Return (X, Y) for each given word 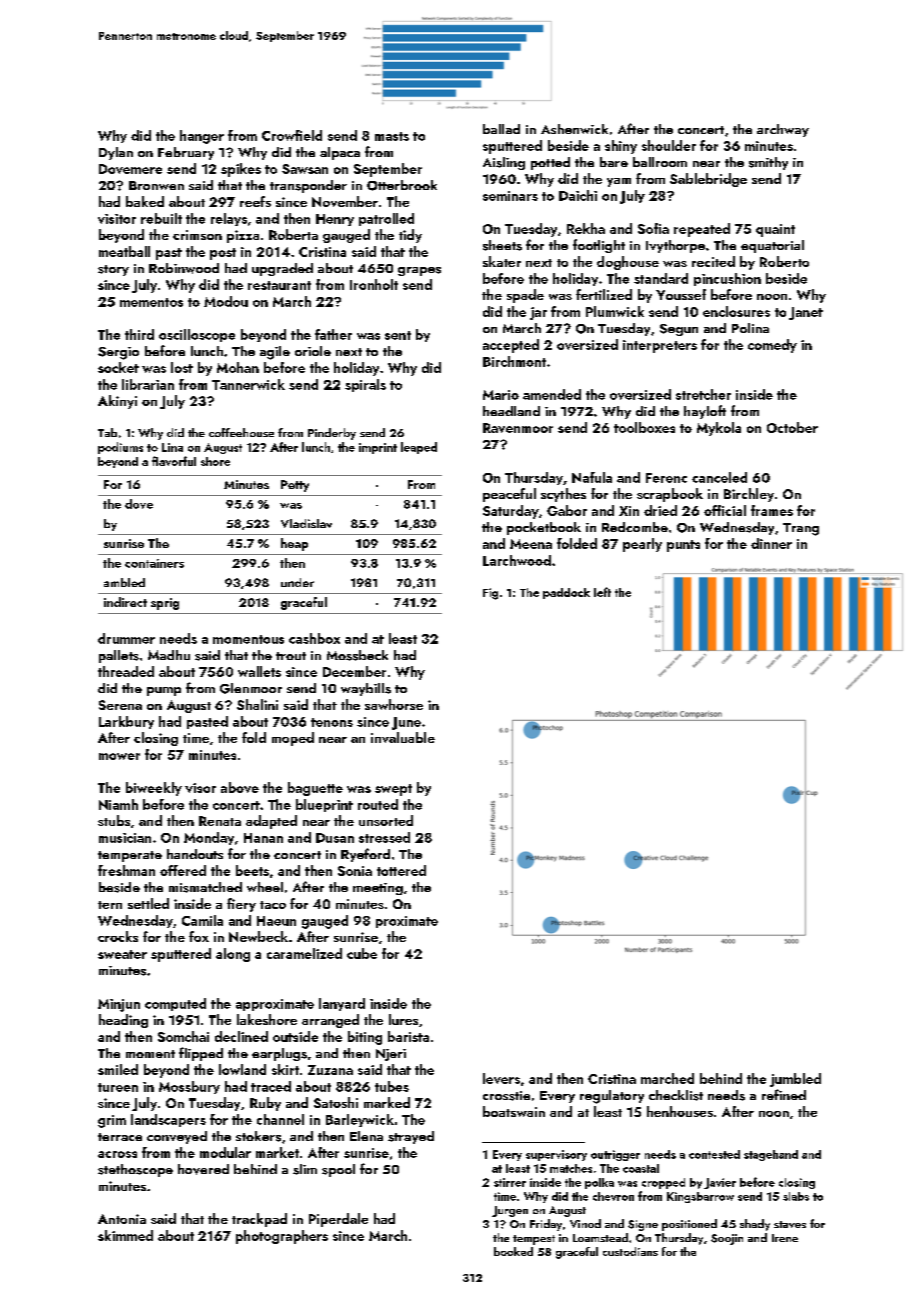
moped (293, 739)
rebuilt (161, 218)
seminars (510, 196)
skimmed (125, 1235)
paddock (566, 593)
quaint (775, 230)
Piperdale (338, 1220)
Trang (801, 529)
